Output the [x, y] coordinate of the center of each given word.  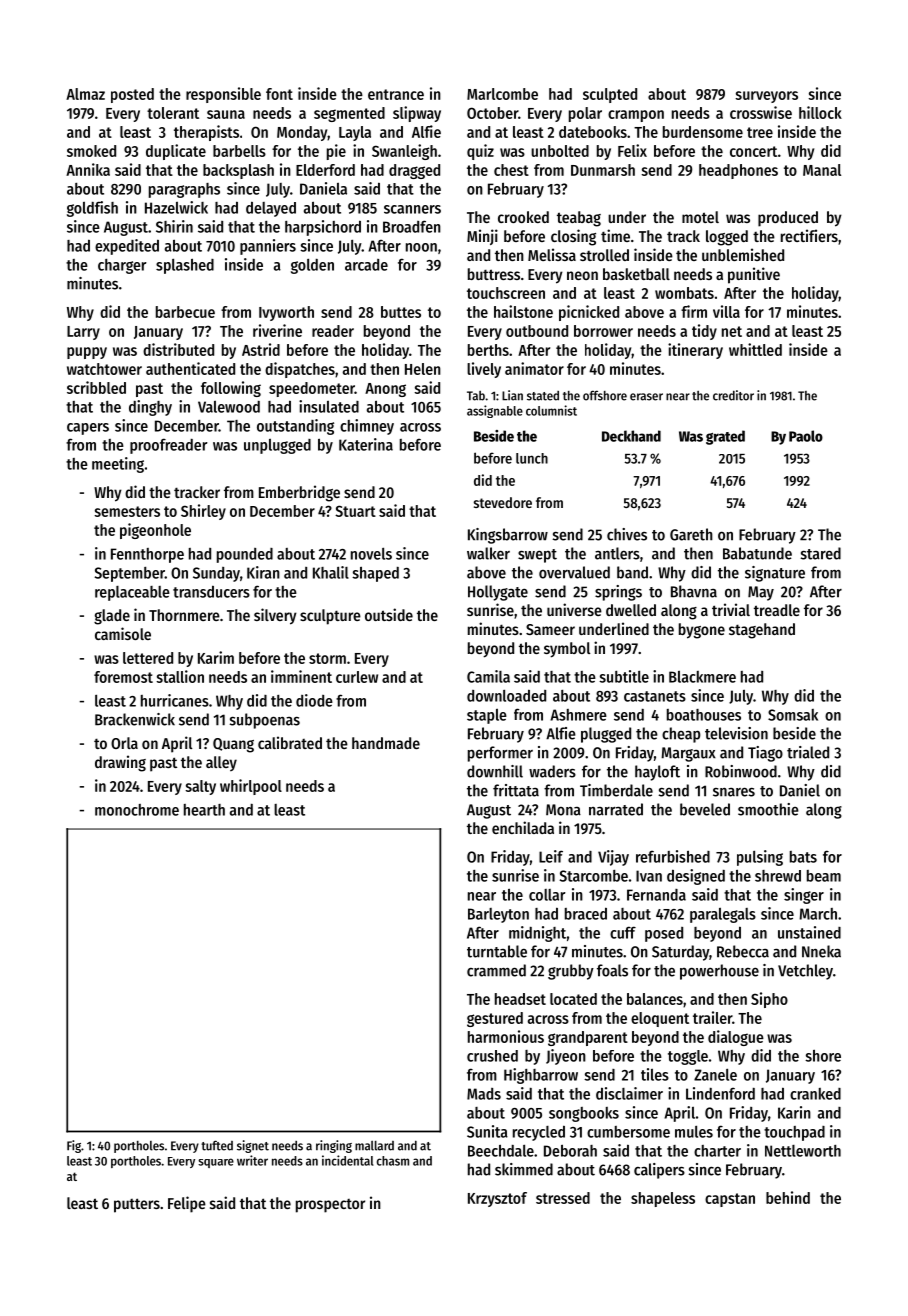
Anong [385, 390]
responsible [223, 95]
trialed [808, 752]
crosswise [761, 112]
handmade [386, 743]
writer [252, 1160]
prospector [330, 1206]
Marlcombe [502, 94]
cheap [681, 735]
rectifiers [809, 235]
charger [122, 266]
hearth [204, 810]
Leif [551, 856]
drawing [120, 763]
